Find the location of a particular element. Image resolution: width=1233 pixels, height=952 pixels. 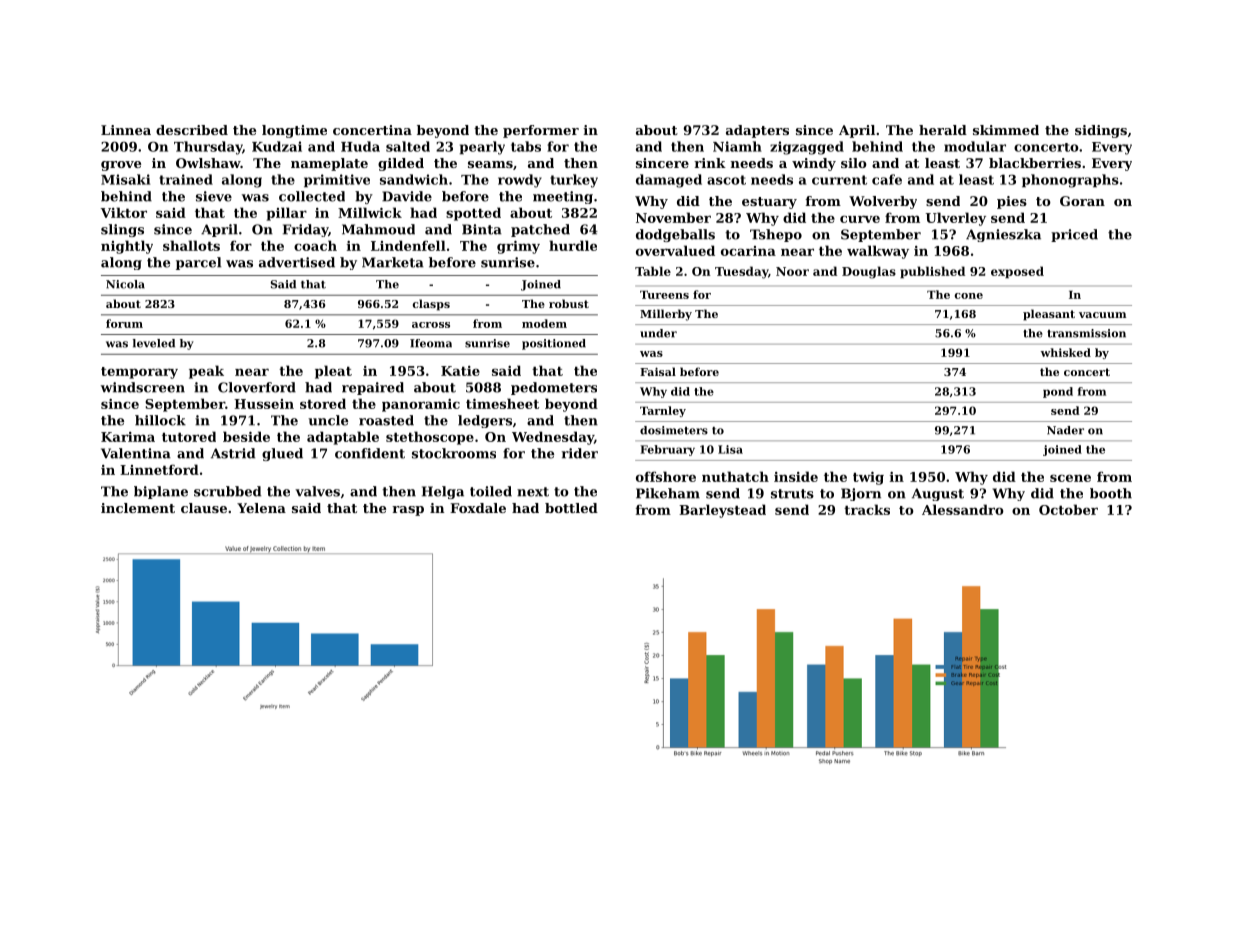

pond is located at coordinates (1058, 392).
